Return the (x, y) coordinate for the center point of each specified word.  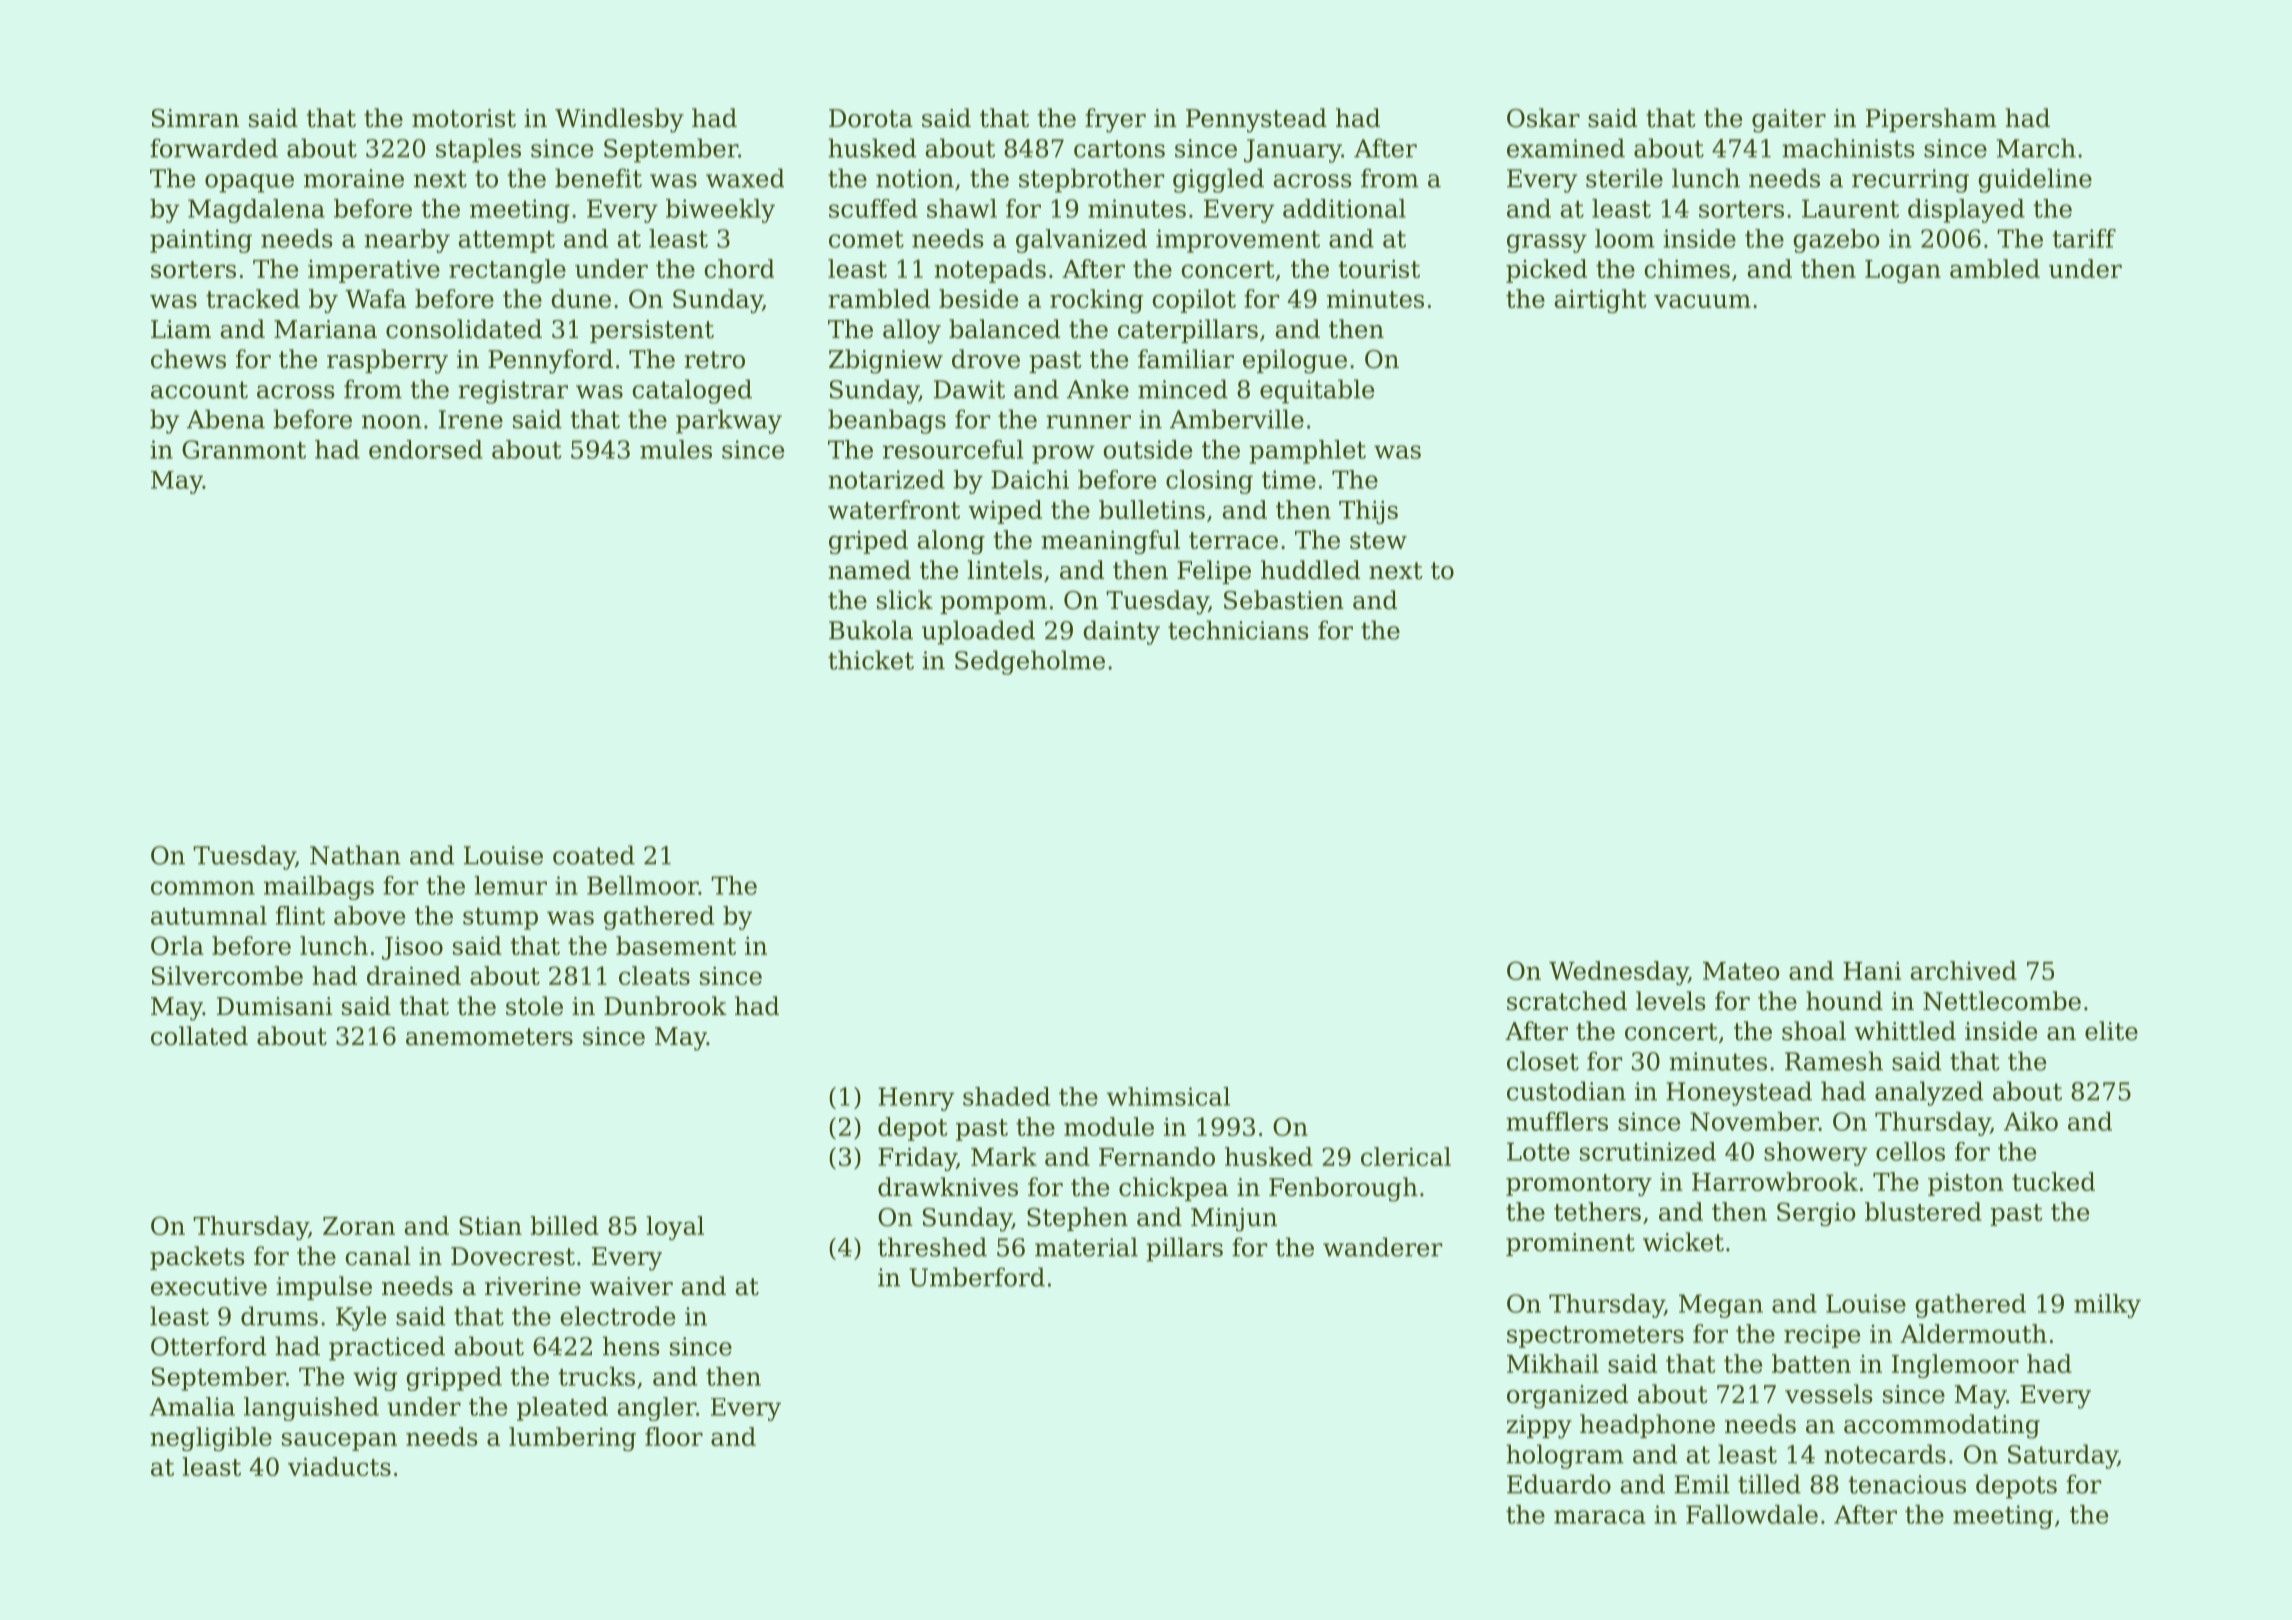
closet (1543, 1061)
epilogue (1295, 361)
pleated (562, 1409)
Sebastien (1284, 600)
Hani (1872, 971)
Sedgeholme (1030, 662)
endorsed (426, 449)
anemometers (489, 1037)
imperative (374, 271)
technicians (1238, 630)
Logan (1903, 271)
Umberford (977, 1277)
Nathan (355, 855)
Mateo (1741, 971)
